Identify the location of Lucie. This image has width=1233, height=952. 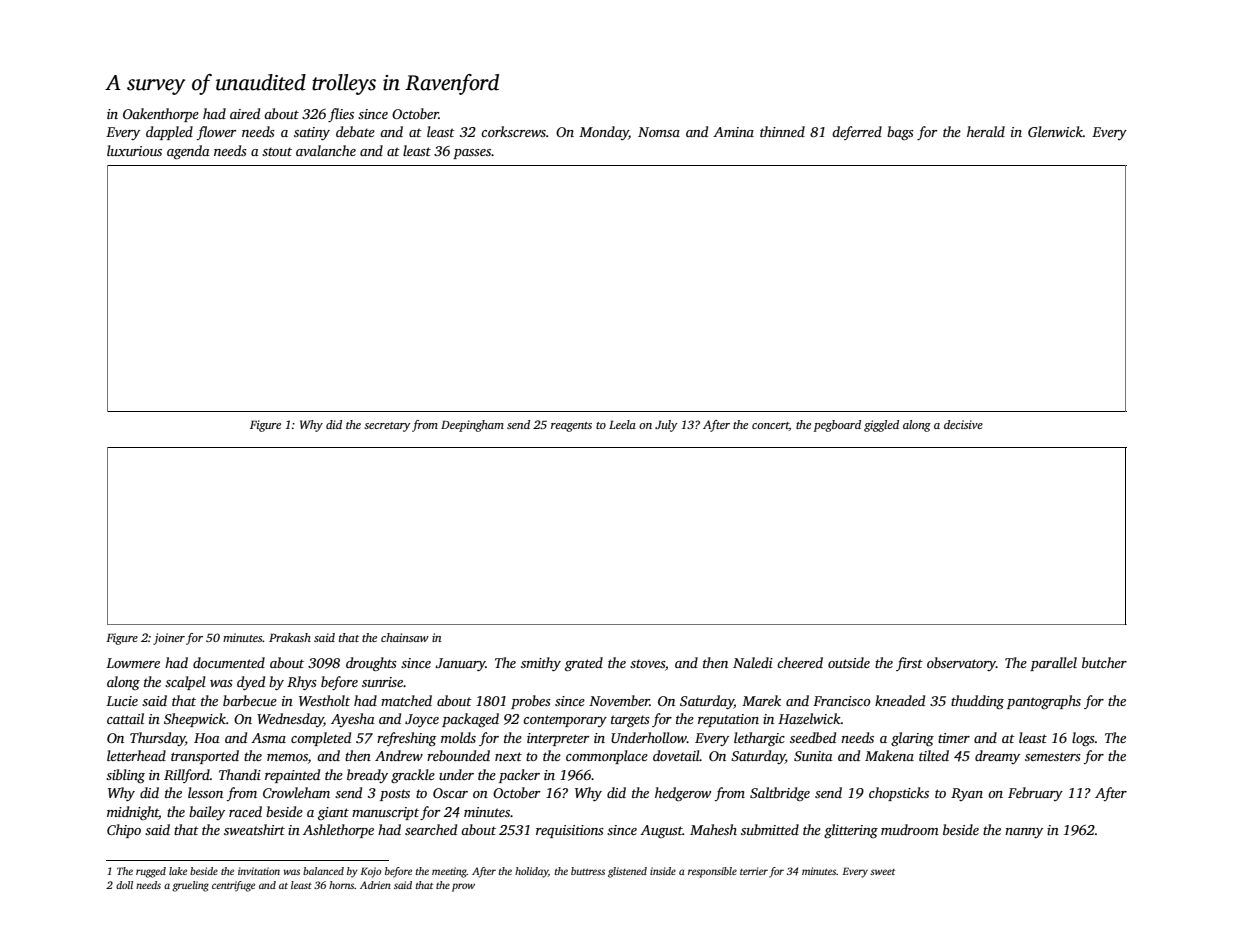
(122, 701).
